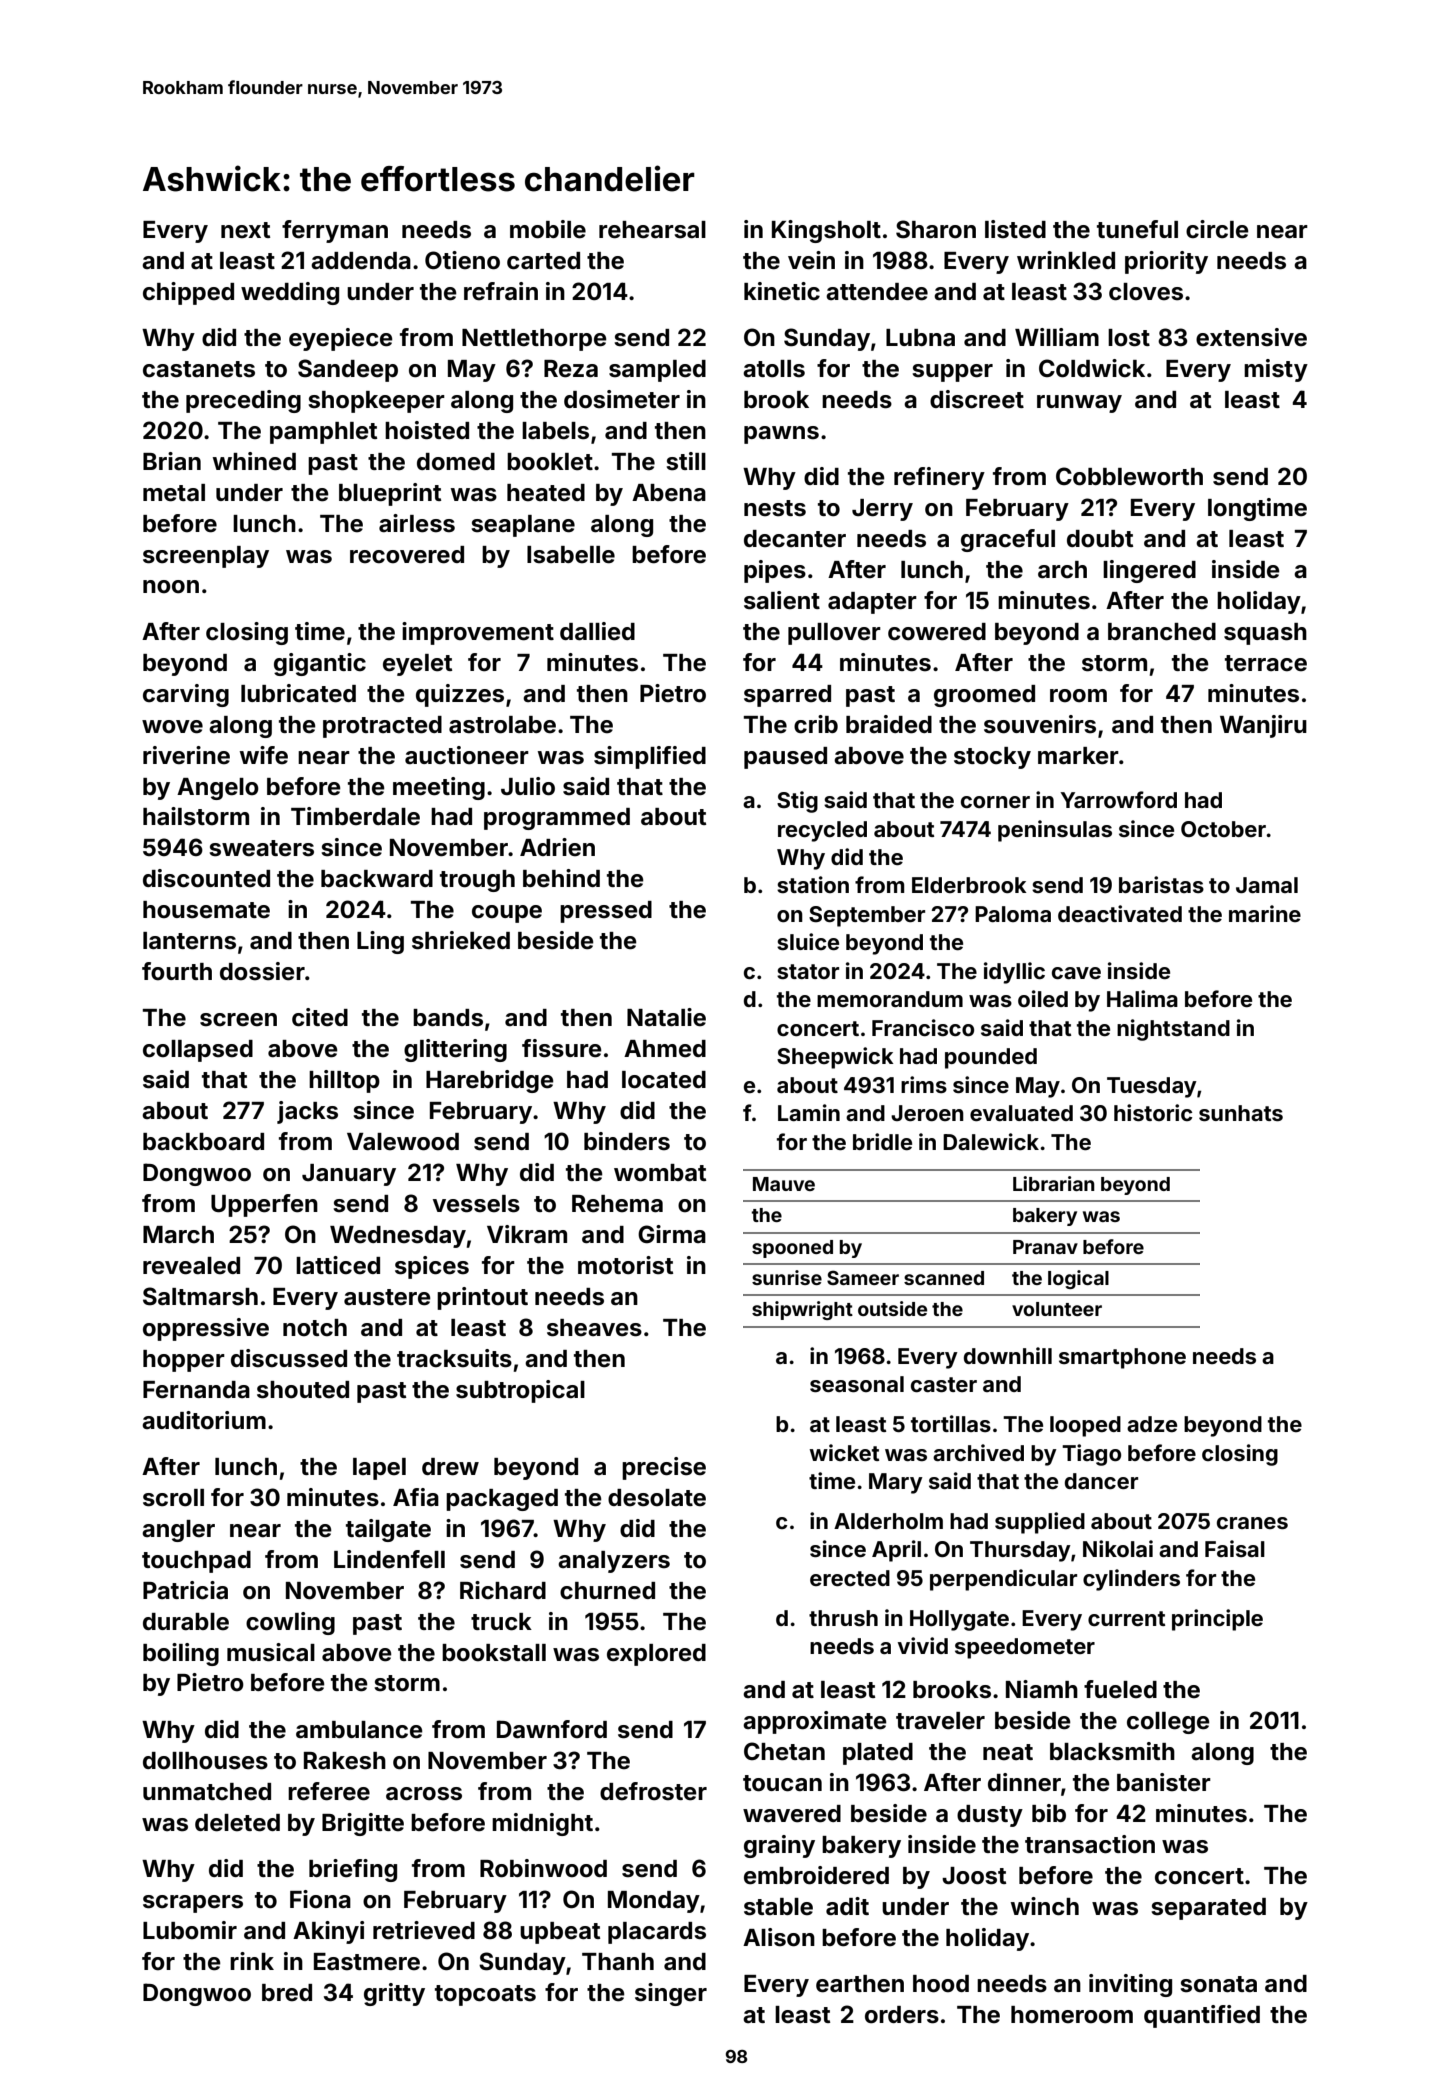  What do you see at coordinates (262, 971) in the screenshot?
I see `dossier` at bounding box center [262, 971].
